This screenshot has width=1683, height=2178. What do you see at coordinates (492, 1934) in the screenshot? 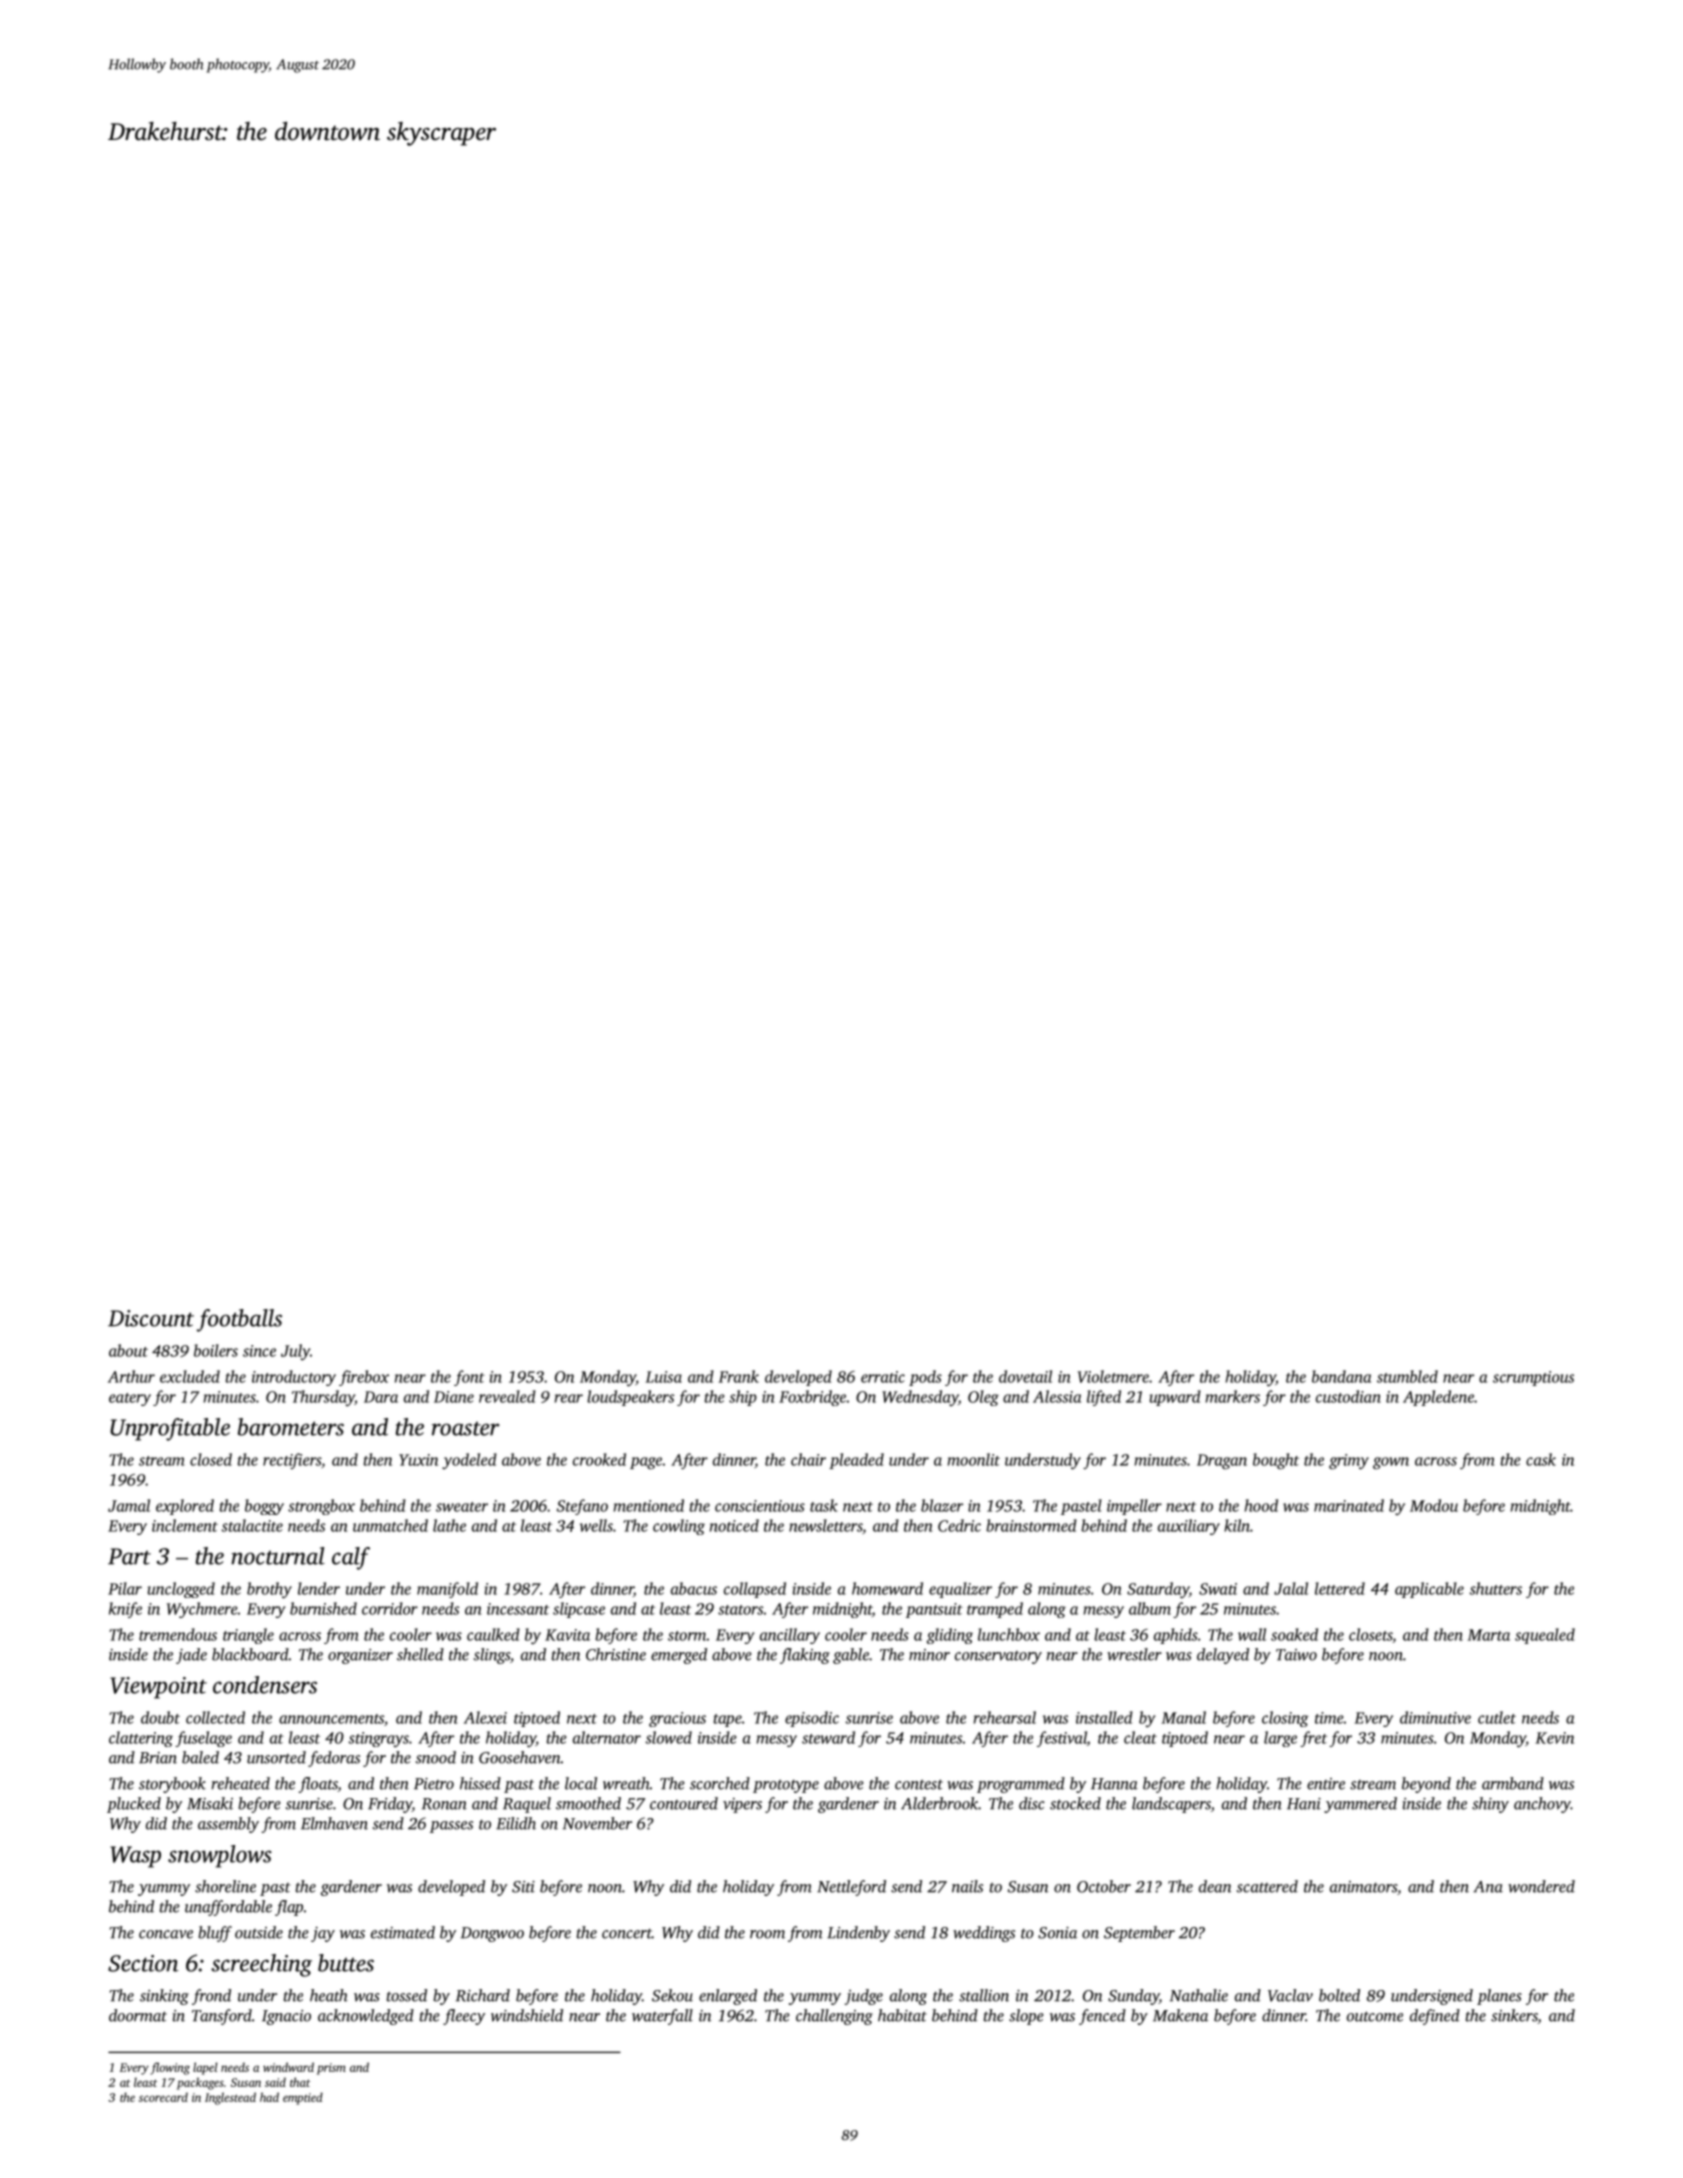
I see `Dongwoo` at bounding box center [492, 1934].
